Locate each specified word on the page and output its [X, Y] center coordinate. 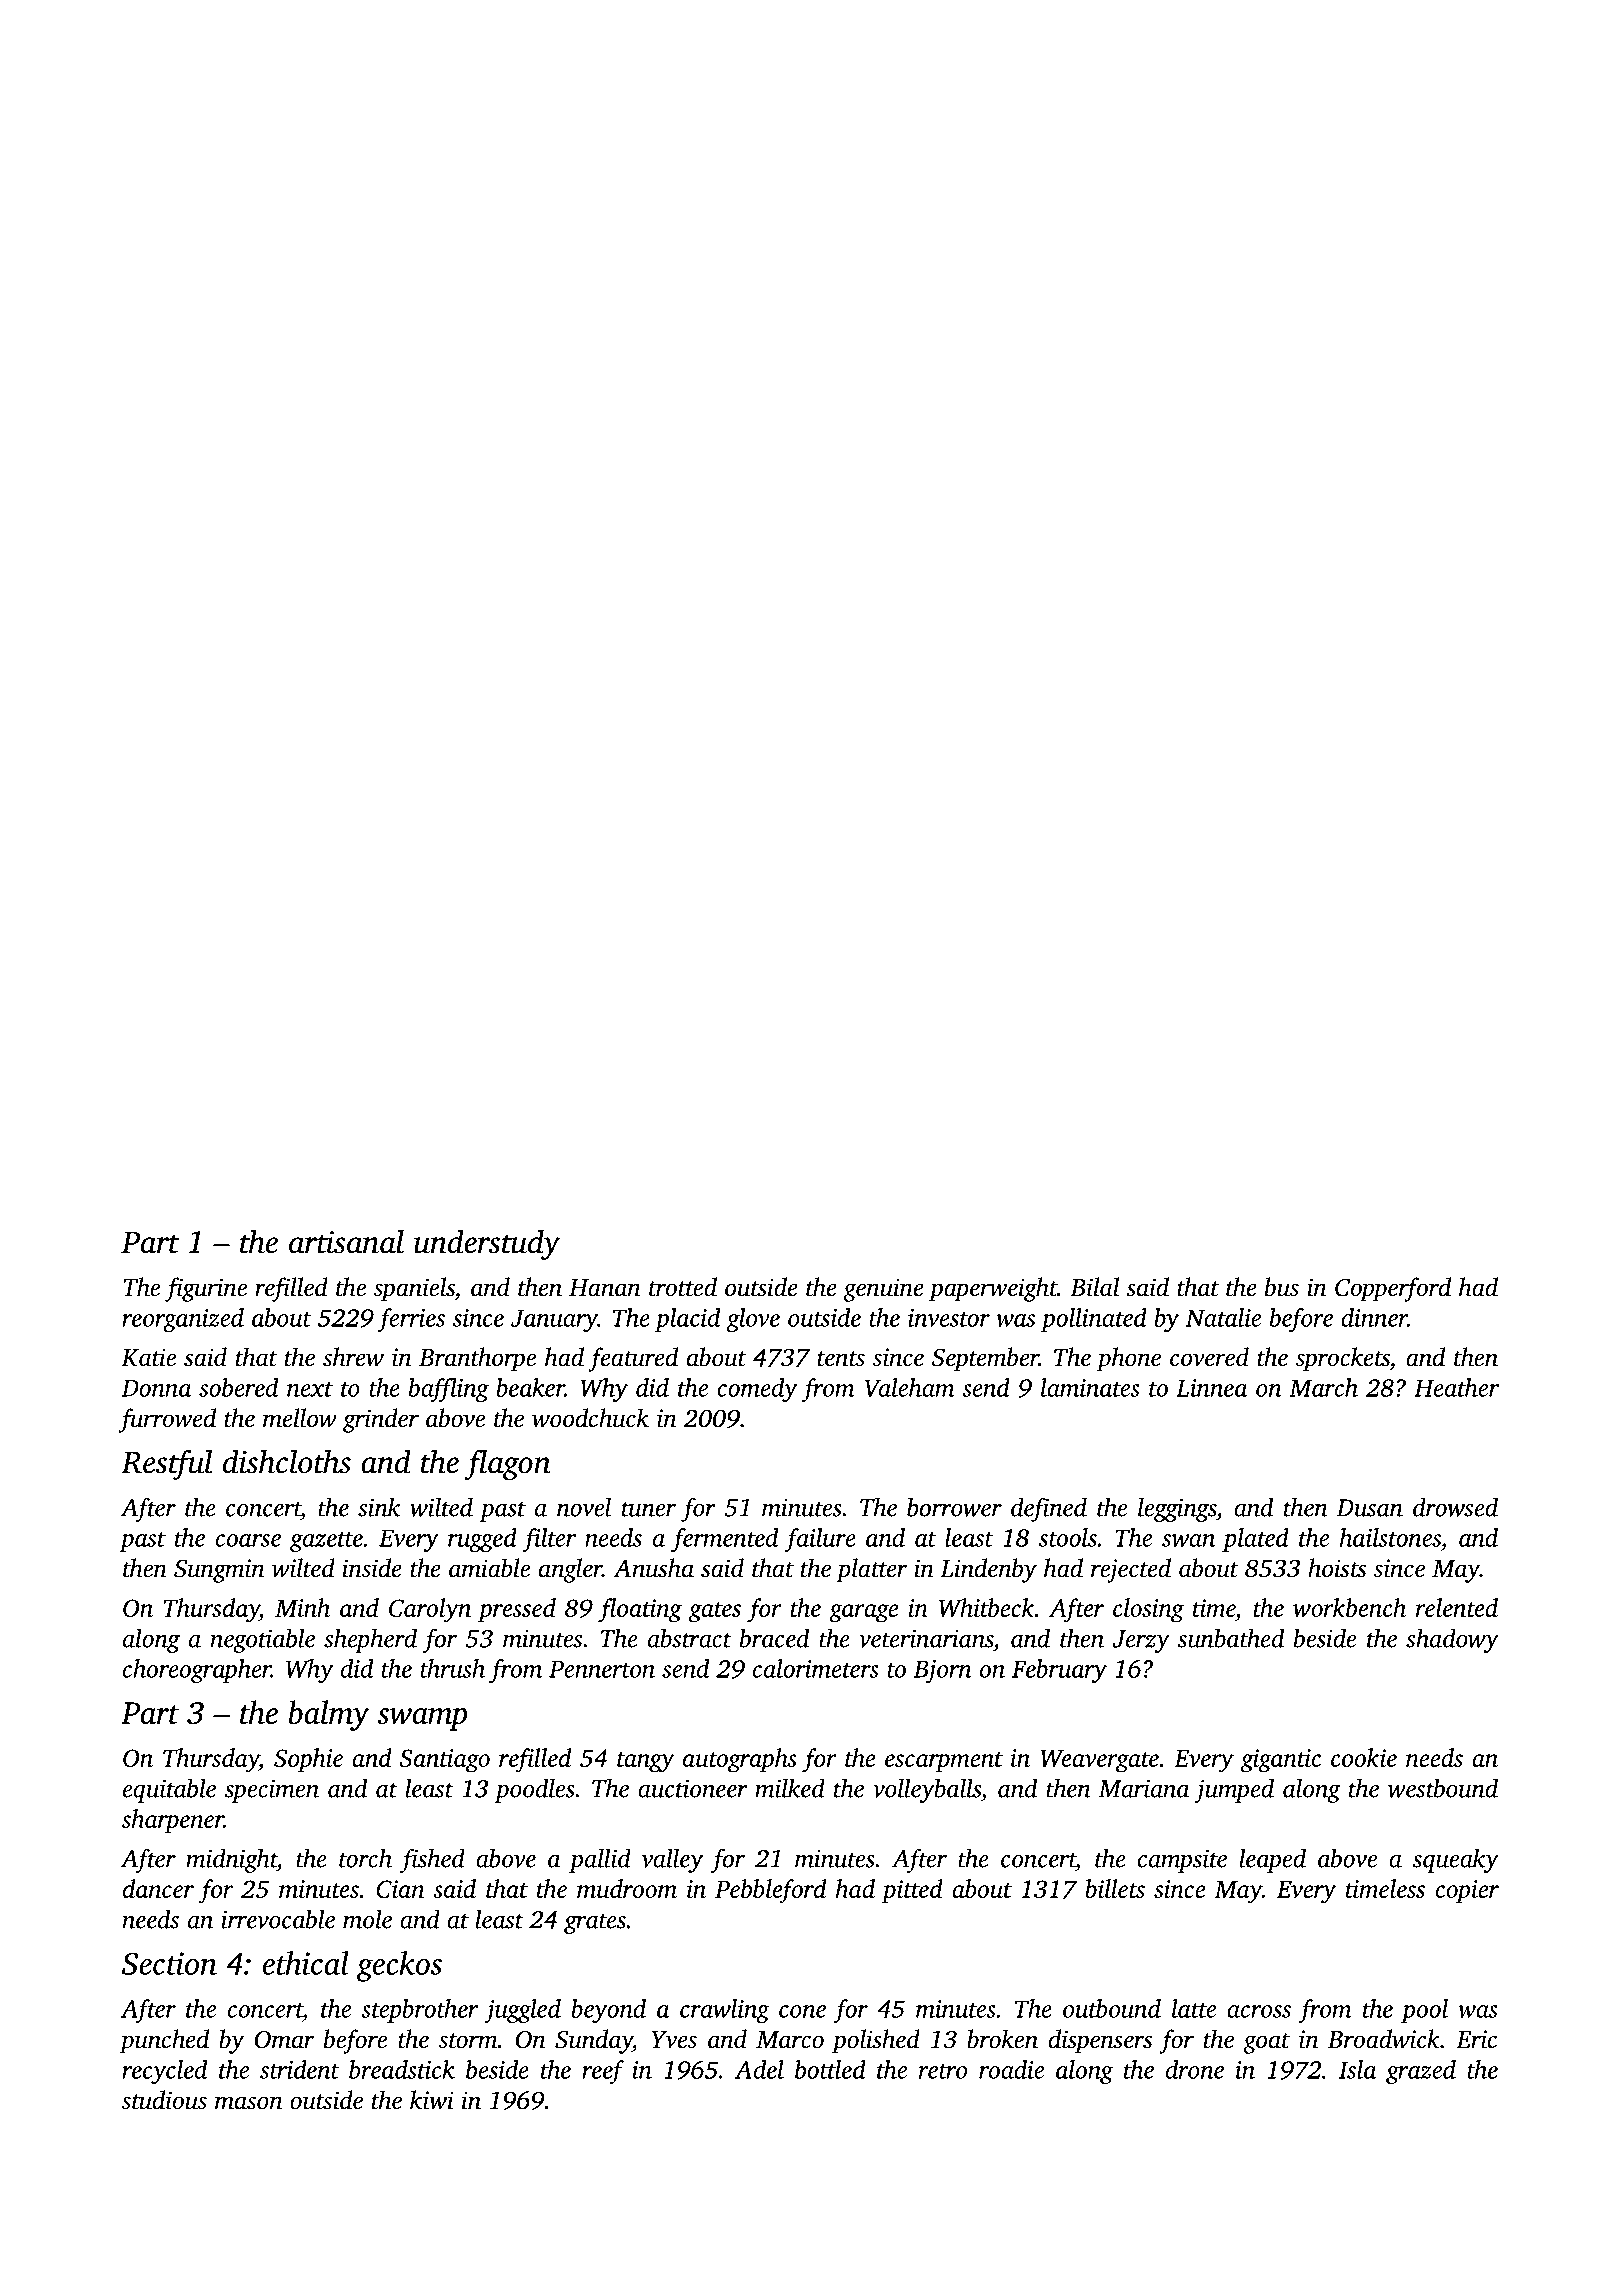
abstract [690, 1638]
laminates [1090, 1387]
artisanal [346, 1241]
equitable [169, 1790]
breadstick [402, 2069]
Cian [401, 1889]
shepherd [370, 1640]
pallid [600, 1860]
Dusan [1369, 1508]
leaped [1273, 1860]
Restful [167, 1464]
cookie [1364, 1757]
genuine [883, 1290]
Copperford [1393, 1289]
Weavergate [1099, 1761]
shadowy [1452, 1640]
